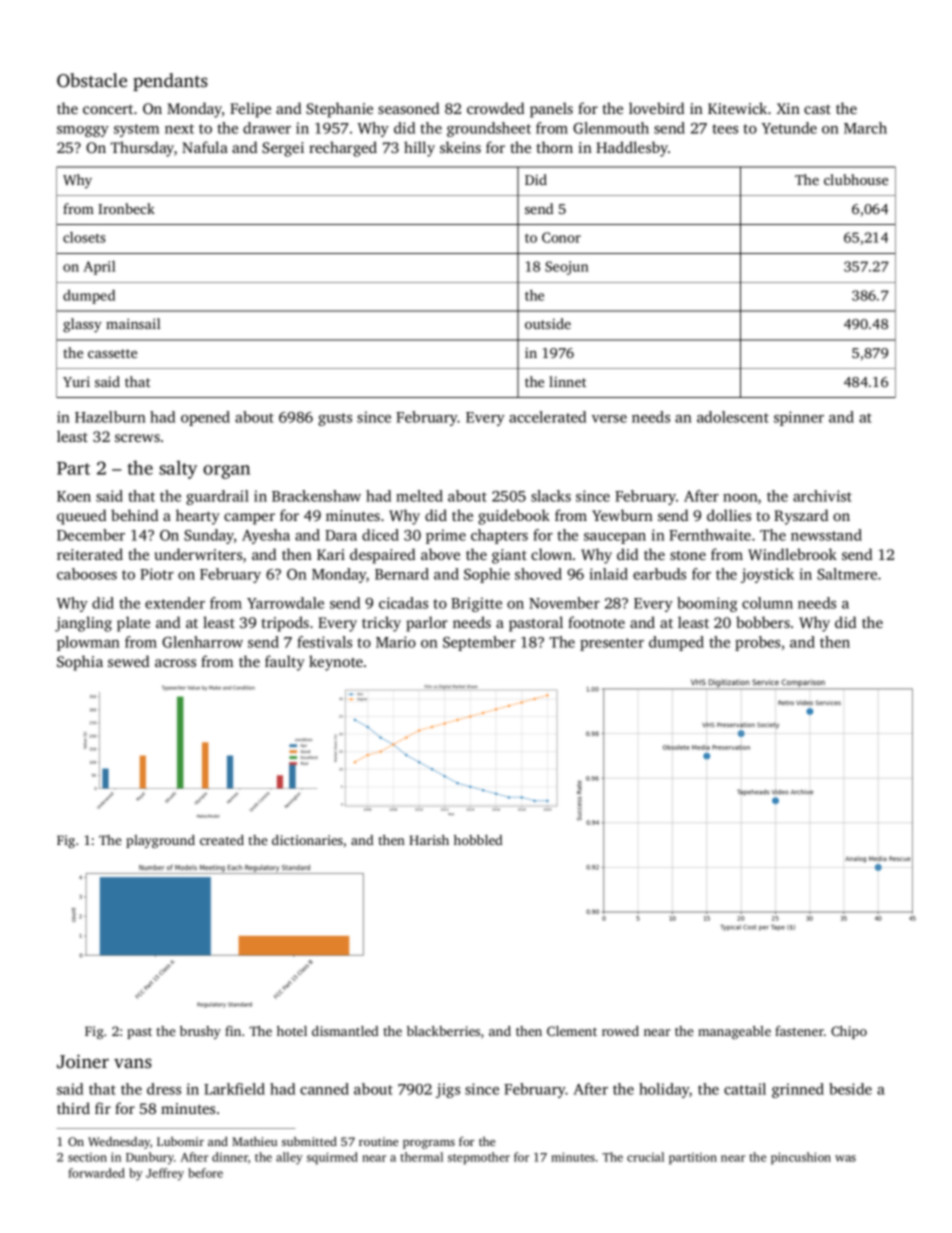  Describe the element at coordinates (757, 643) in the screenshot. I see `probes` at that location.
